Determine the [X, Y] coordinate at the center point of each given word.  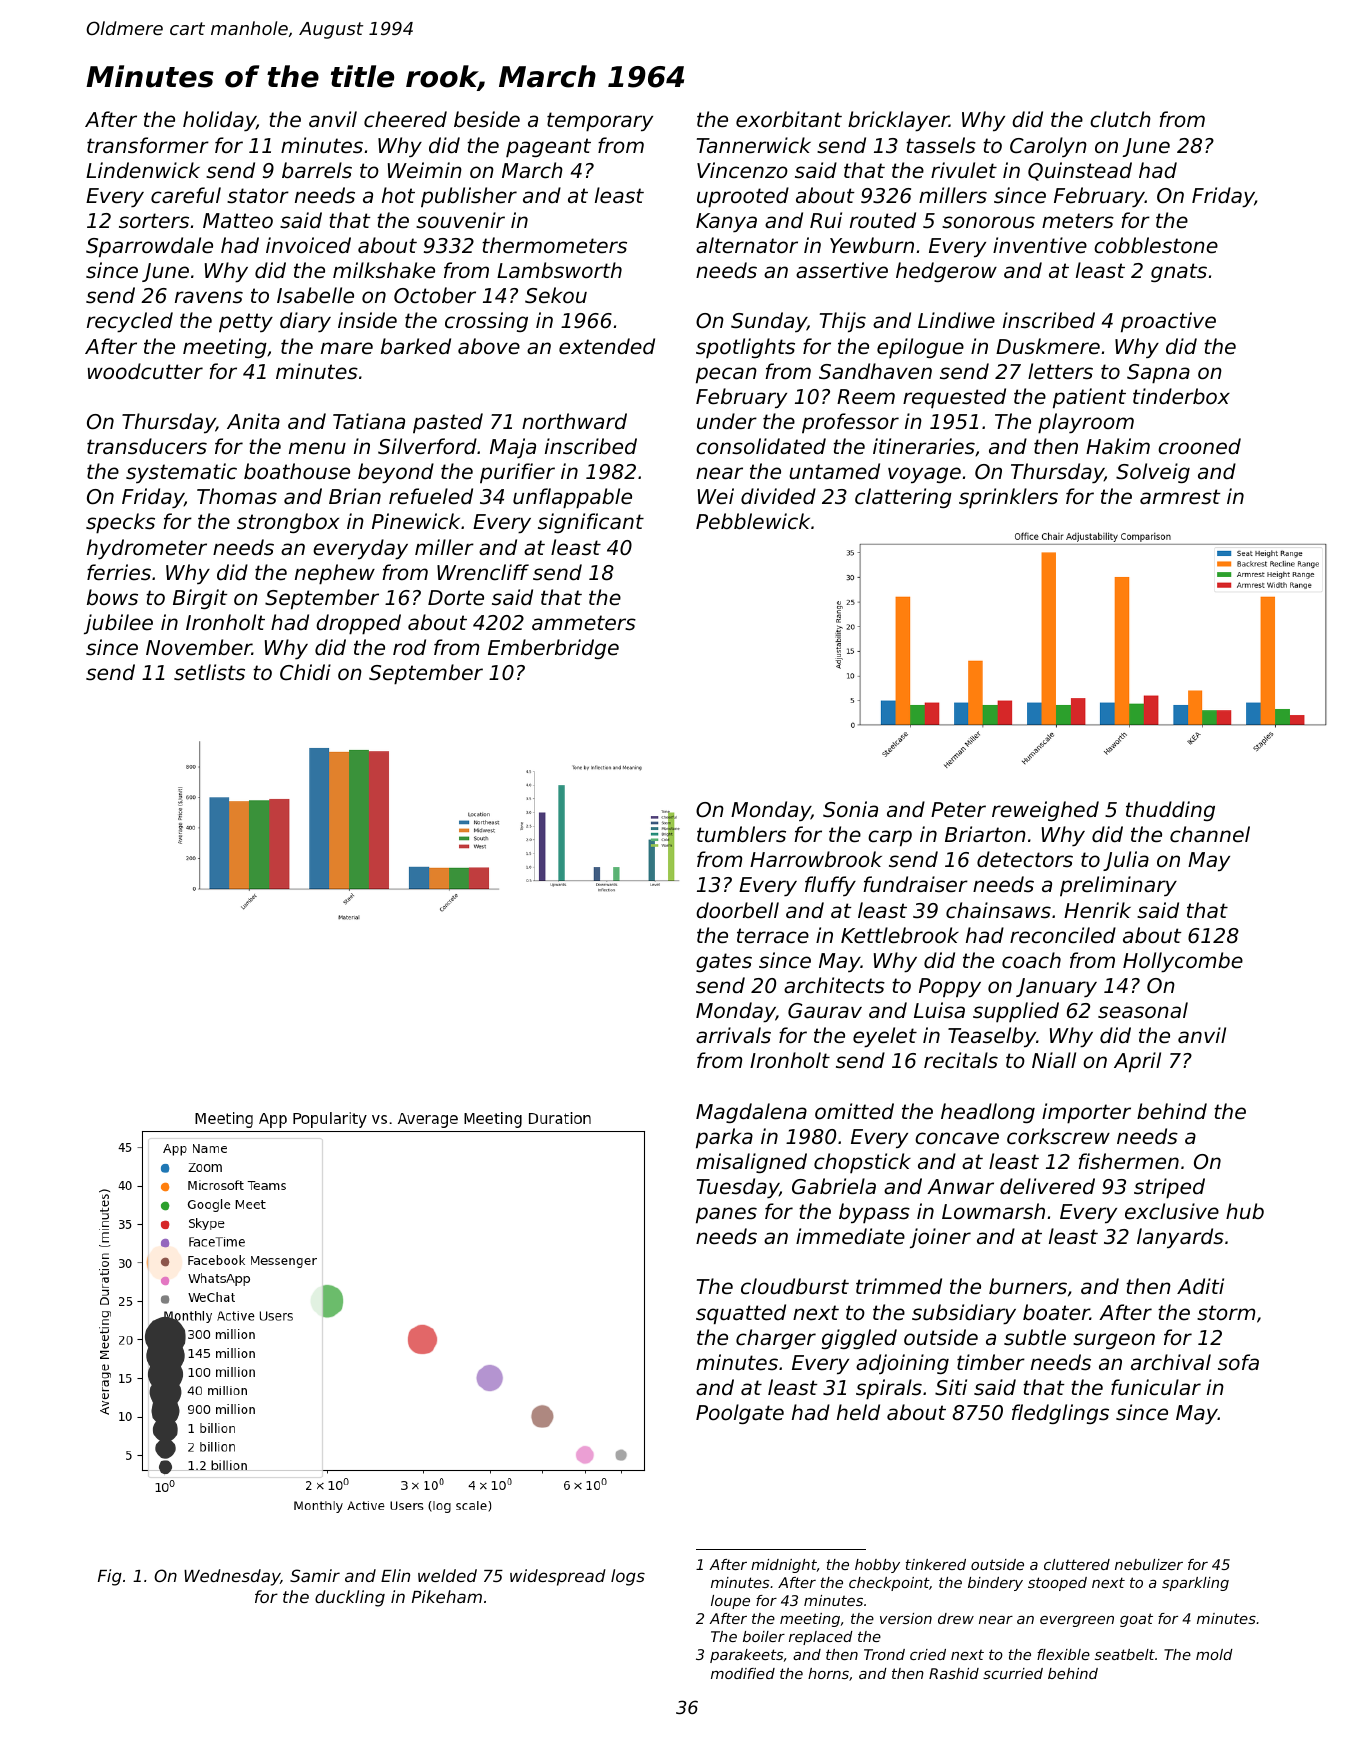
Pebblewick [753, 521]
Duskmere [1048, 346]
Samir [315, 1575]
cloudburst [795, 1286]
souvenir [460, 220]
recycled [130, 322]
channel [1210, 834]
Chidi [305, 672]
